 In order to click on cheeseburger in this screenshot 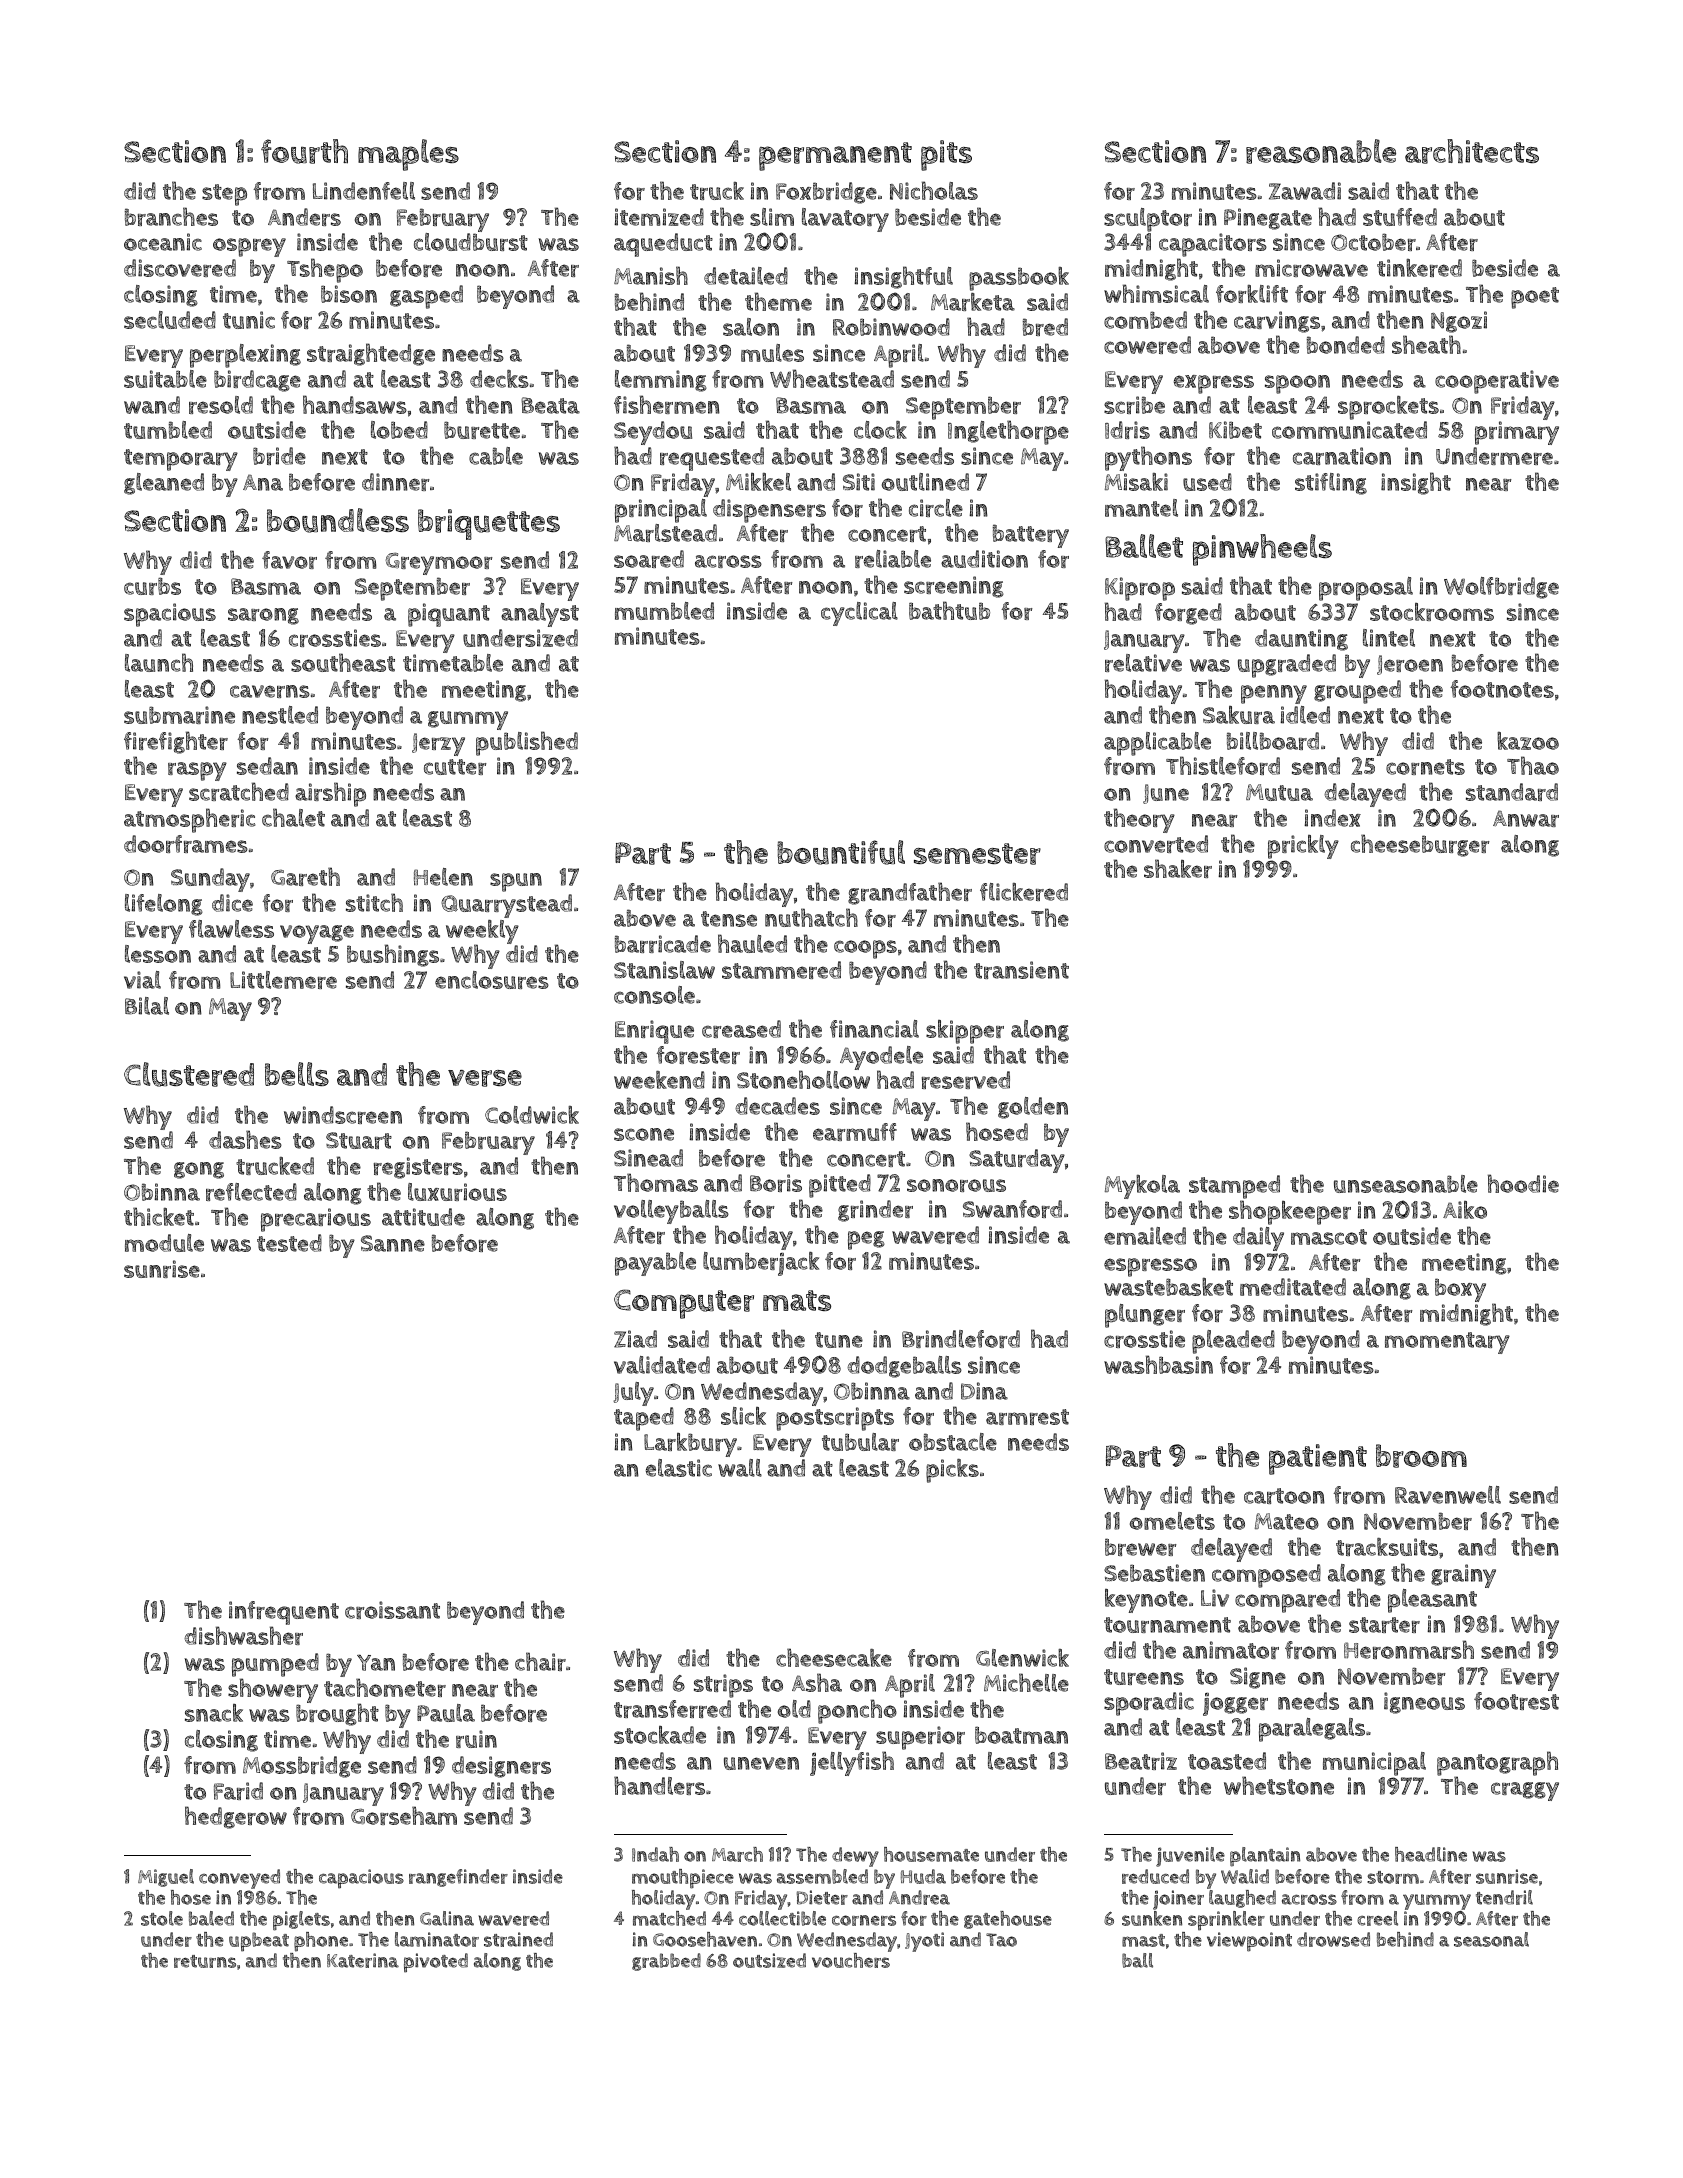, I will do `click(1420, 845)`.
